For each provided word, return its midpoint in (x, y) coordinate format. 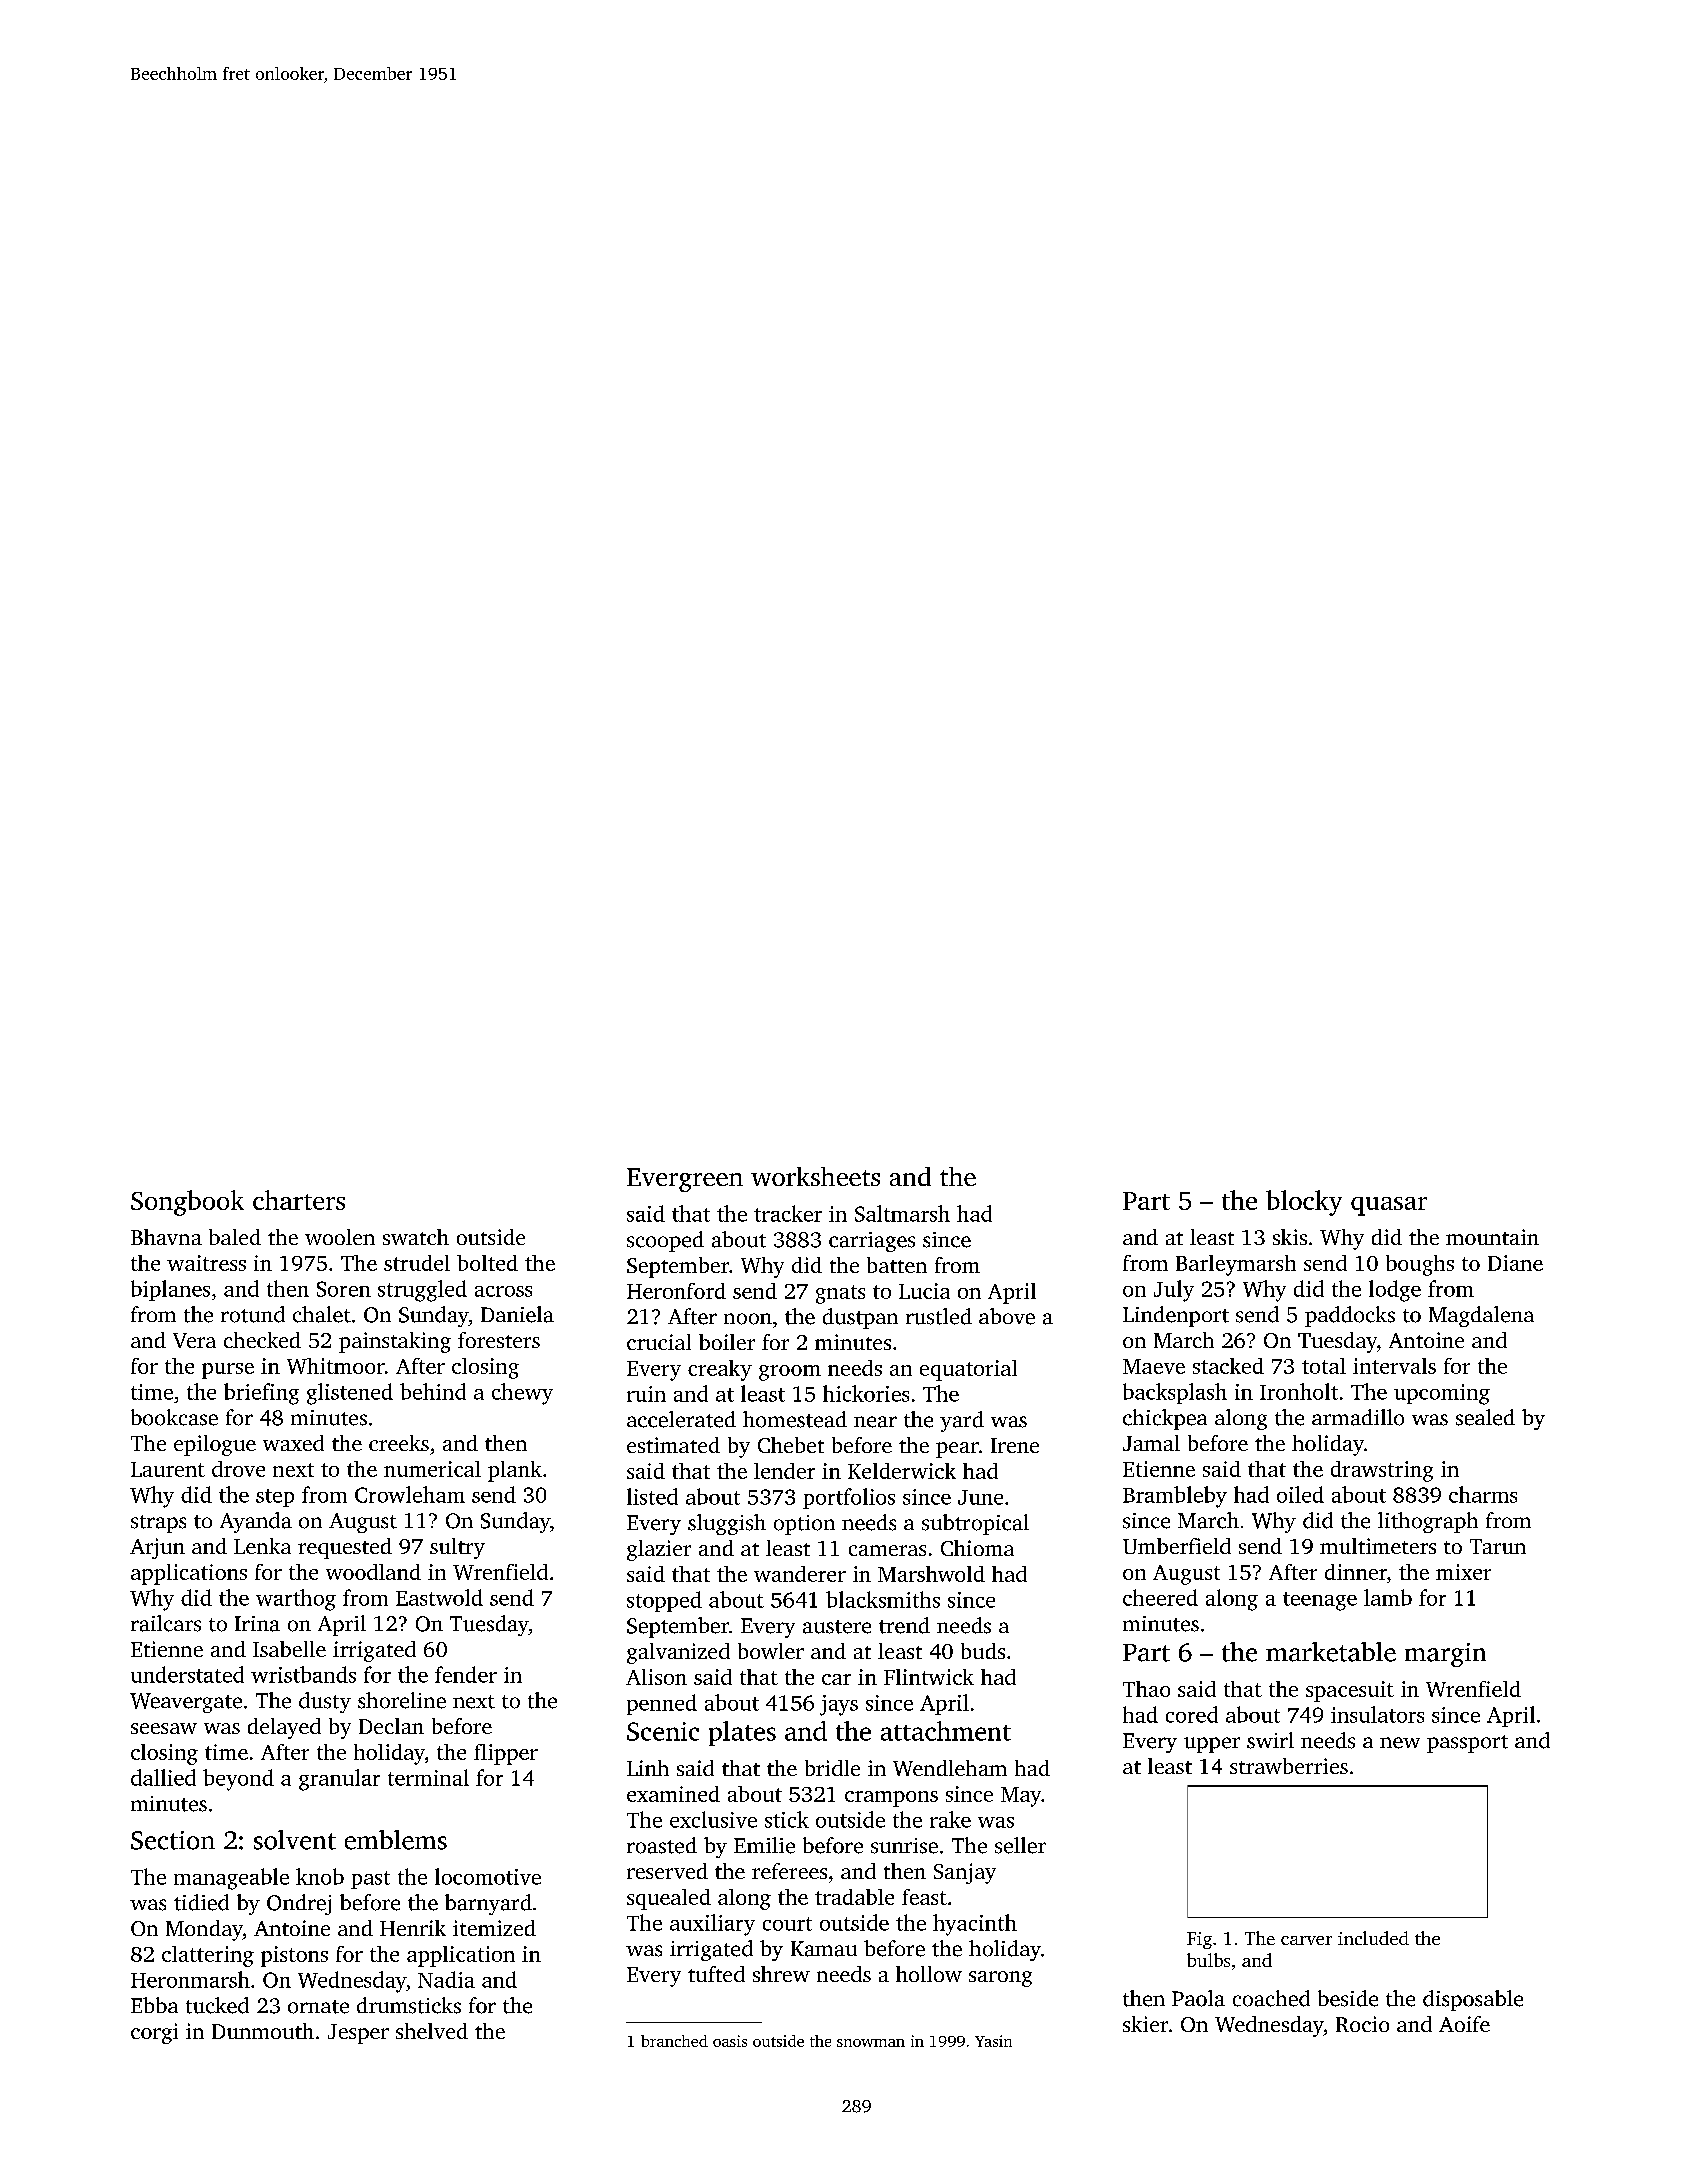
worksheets (815, 1176)
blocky (1304, 1203)
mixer (1463, 1572)
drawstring (1382, 1471)
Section (173, 1840)
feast (924, 1897)
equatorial (968, 1370)
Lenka (262, 1546)
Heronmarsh (190, 1979)
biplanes (170, 1290)
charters (299, 1200)
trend (904, 1625)
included (1373, 1938)
